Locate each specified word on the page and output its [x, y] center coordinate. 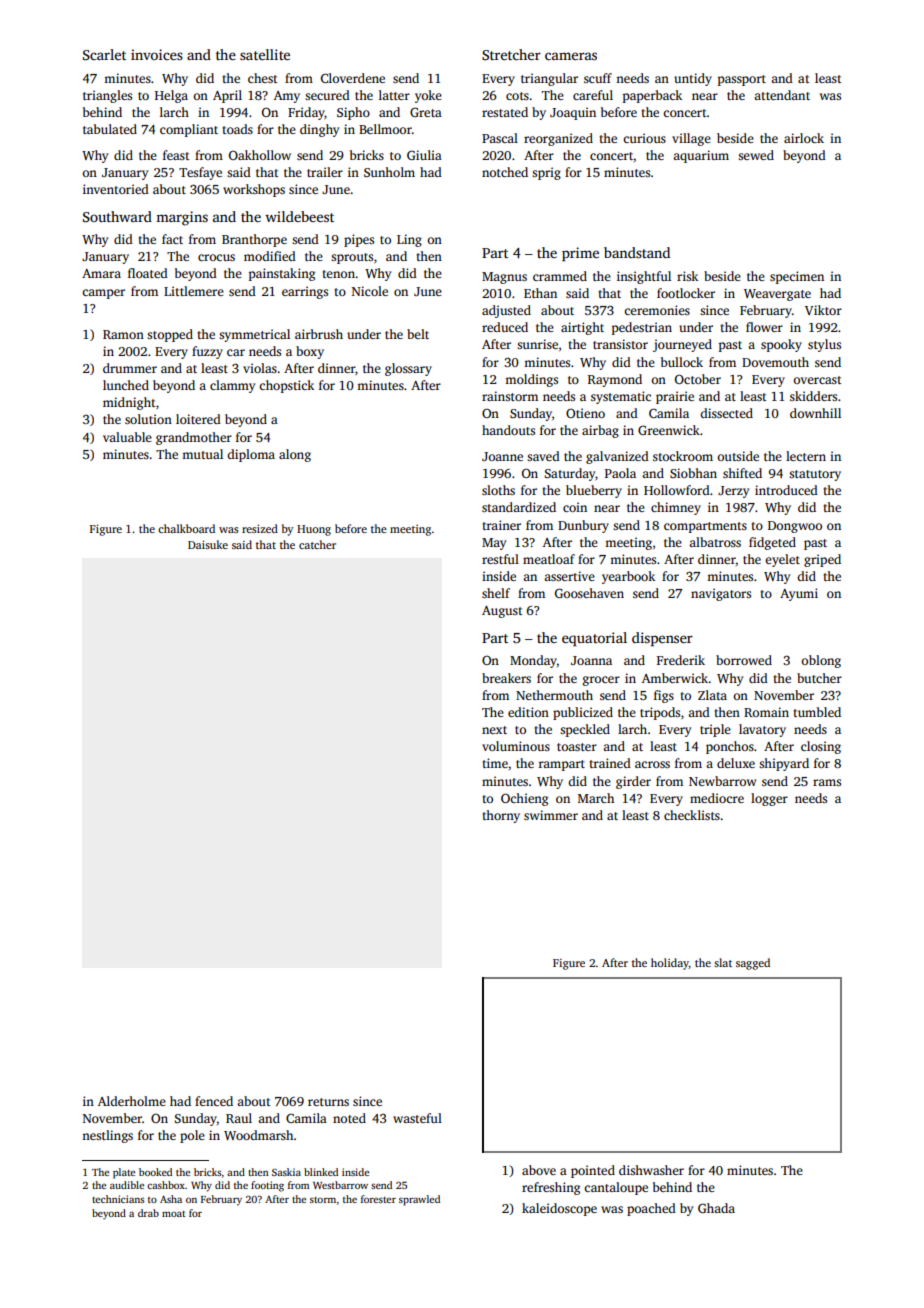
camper [103, 294]
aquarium [701, 156]
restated [505, 112]
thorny [501, 816]
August [502, 612]
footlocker [686, 293]
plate [124, 1173]
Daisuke [208, 544]
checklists [692, 815]
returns [328, 1102]
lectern [806, 456]
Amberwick [675, 678]
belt [418, 334]
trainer [501, 525]
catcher [317, 544]
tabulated [110, 129]
